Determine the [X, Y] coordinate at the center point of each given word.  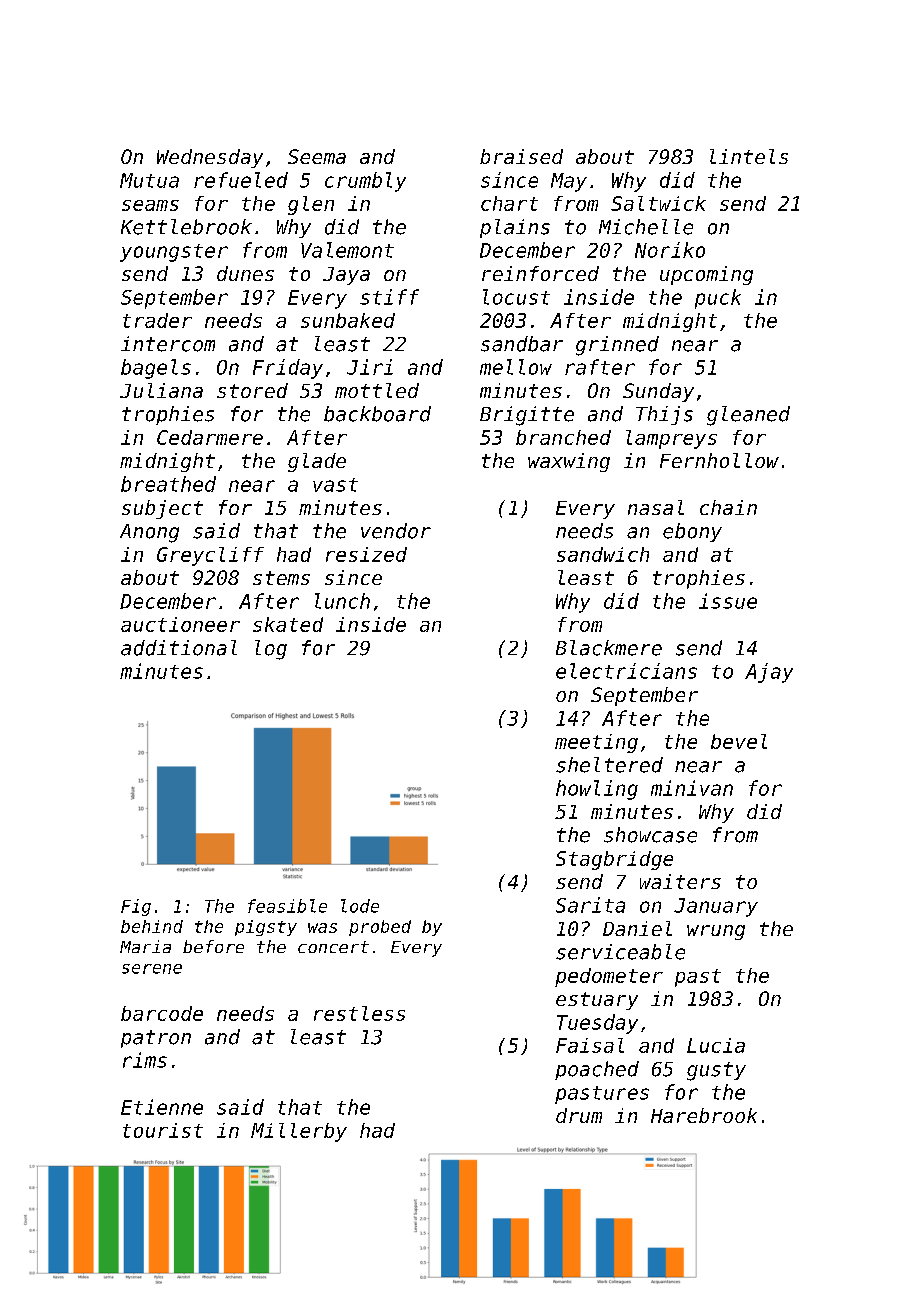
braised [521, 156]
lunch [342, 601]
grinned [617, 346]
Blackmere [609, 648]
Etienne [162, 1107]
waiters [680, 881]
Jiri [370, 367]
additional [179, 648]
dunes [245, 273]
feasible [287, 906]
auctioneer [180, 624]
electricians [626, 671]
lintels [749, 156]
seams [150, 205]
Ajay [769, 673]
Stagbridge [614, 860]
